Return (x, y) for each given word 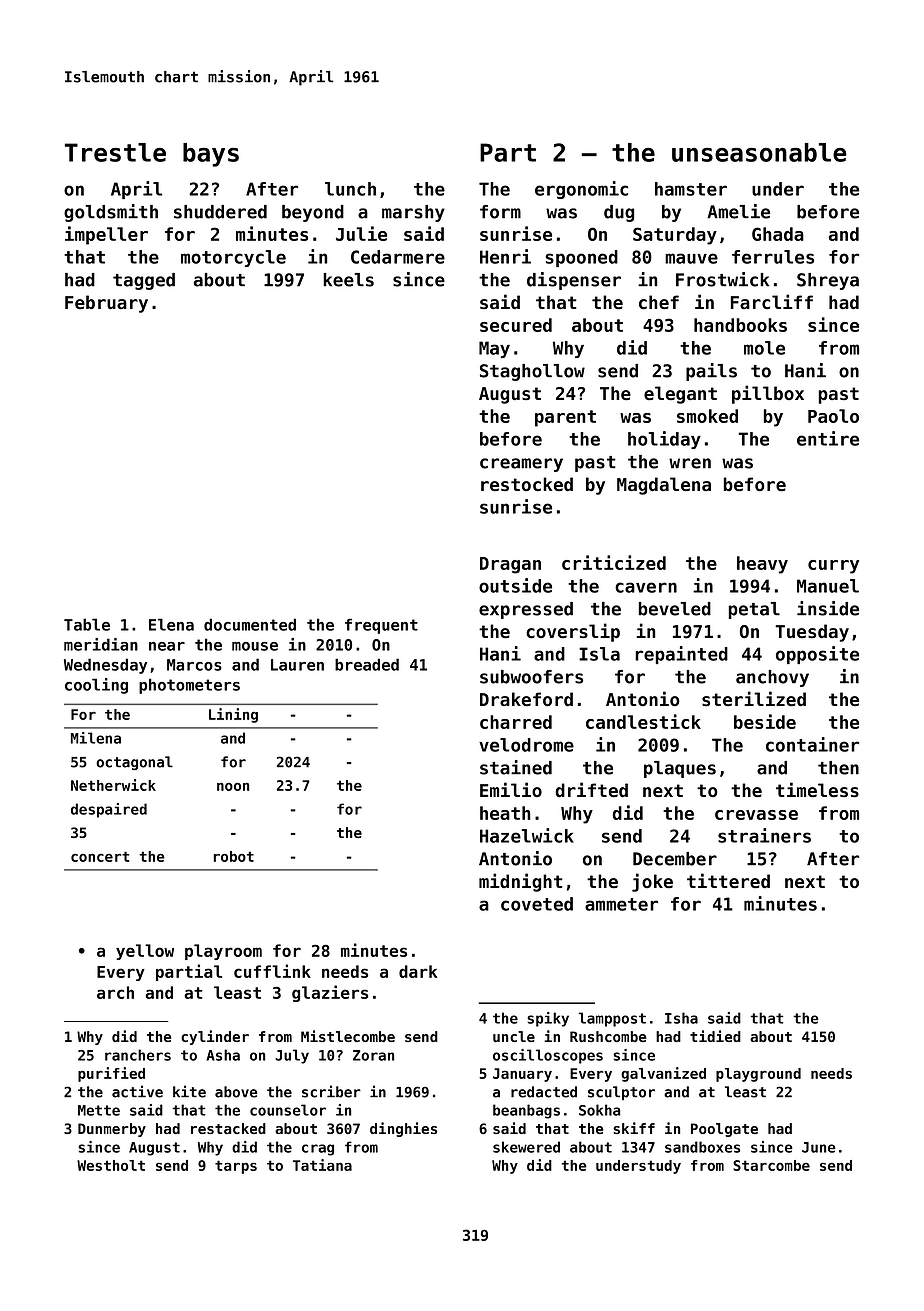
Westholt (111, 1165)
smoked (707, 416)
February (106, 304)
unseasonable (759, 152)
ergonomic (581, 190)
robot (234, 856)
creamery (521, 465)
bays (211, 155)
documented (250, 624)
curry (833, 567)
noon (233, 787)
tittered (728, 880)
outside (515, 585)
